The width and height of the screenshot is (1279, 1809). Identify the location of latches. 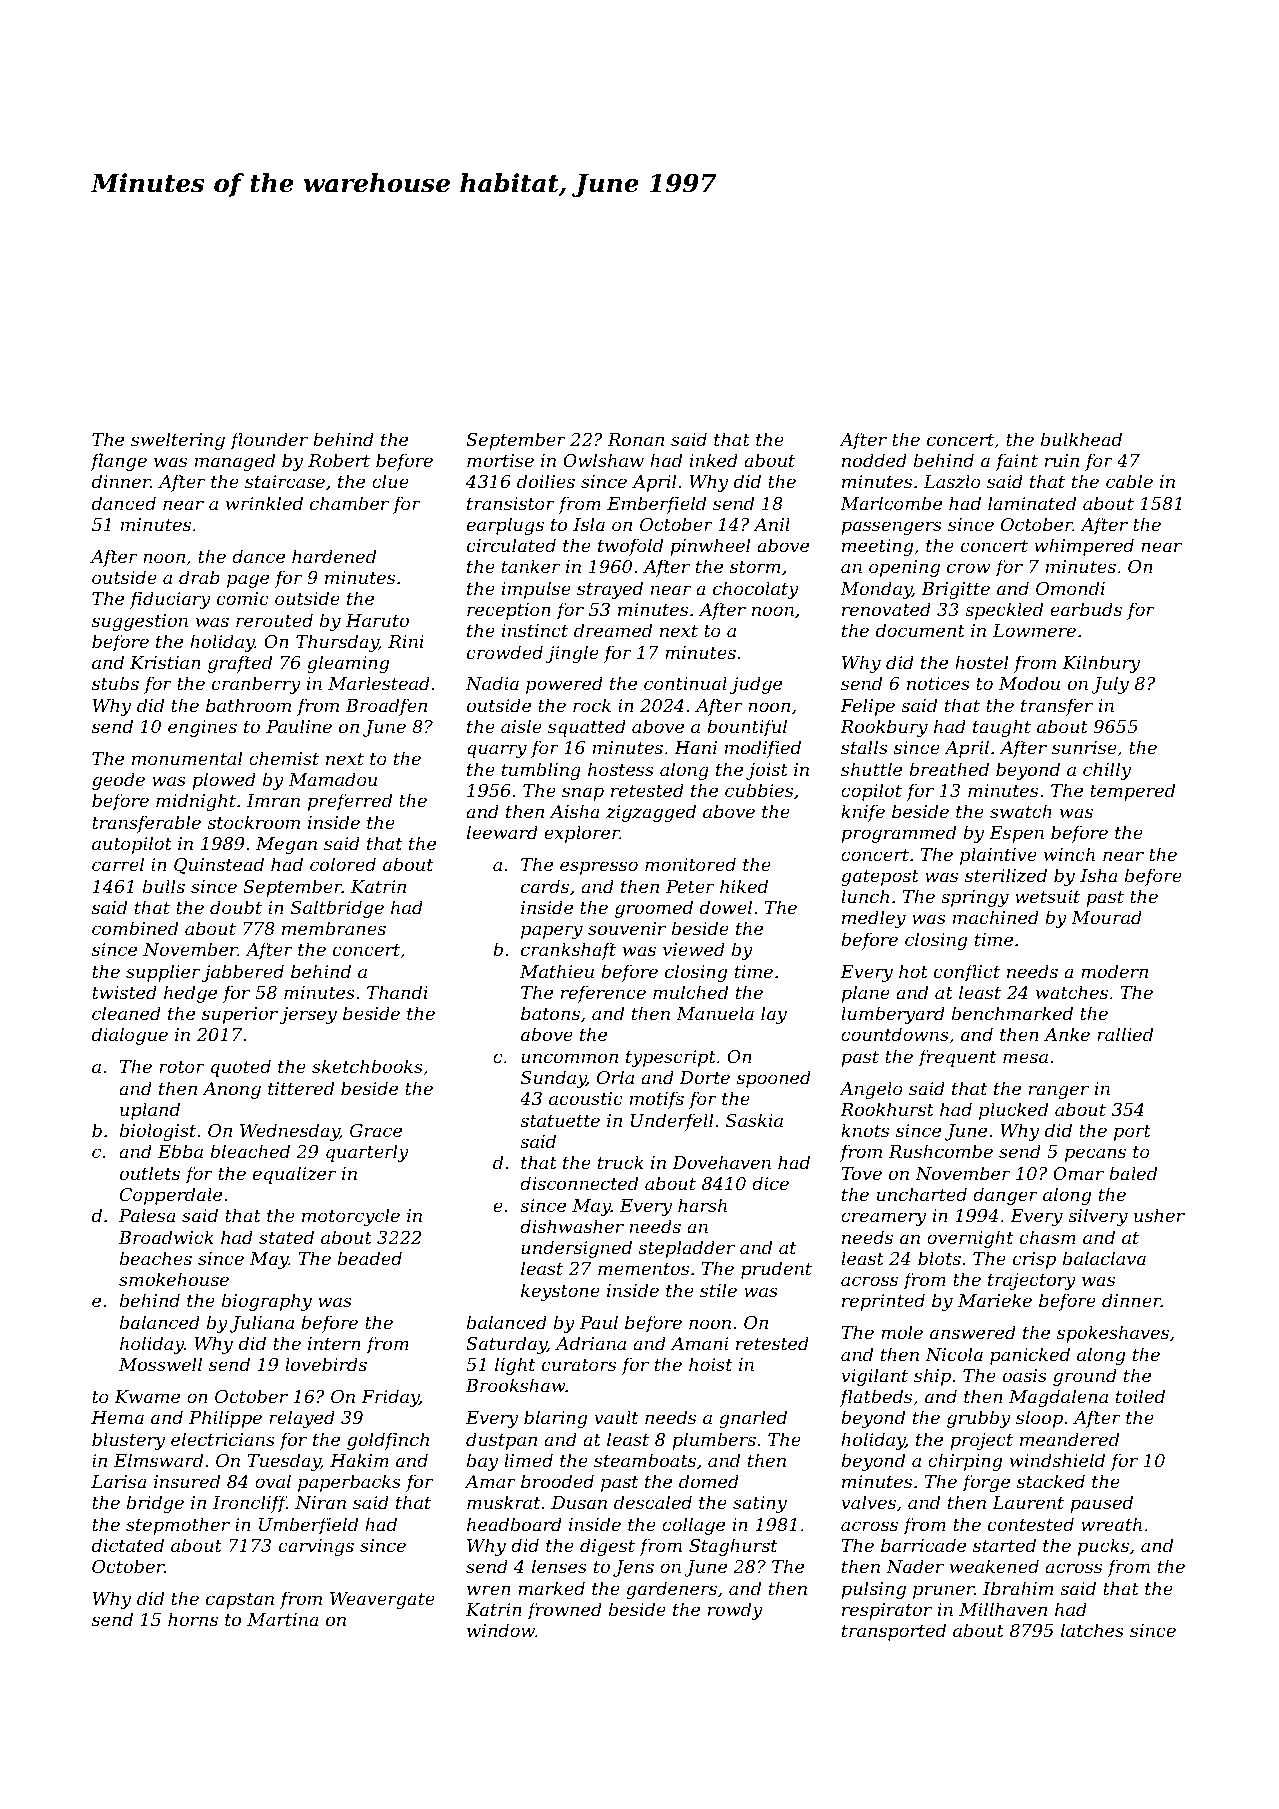
(1092, 1630).
